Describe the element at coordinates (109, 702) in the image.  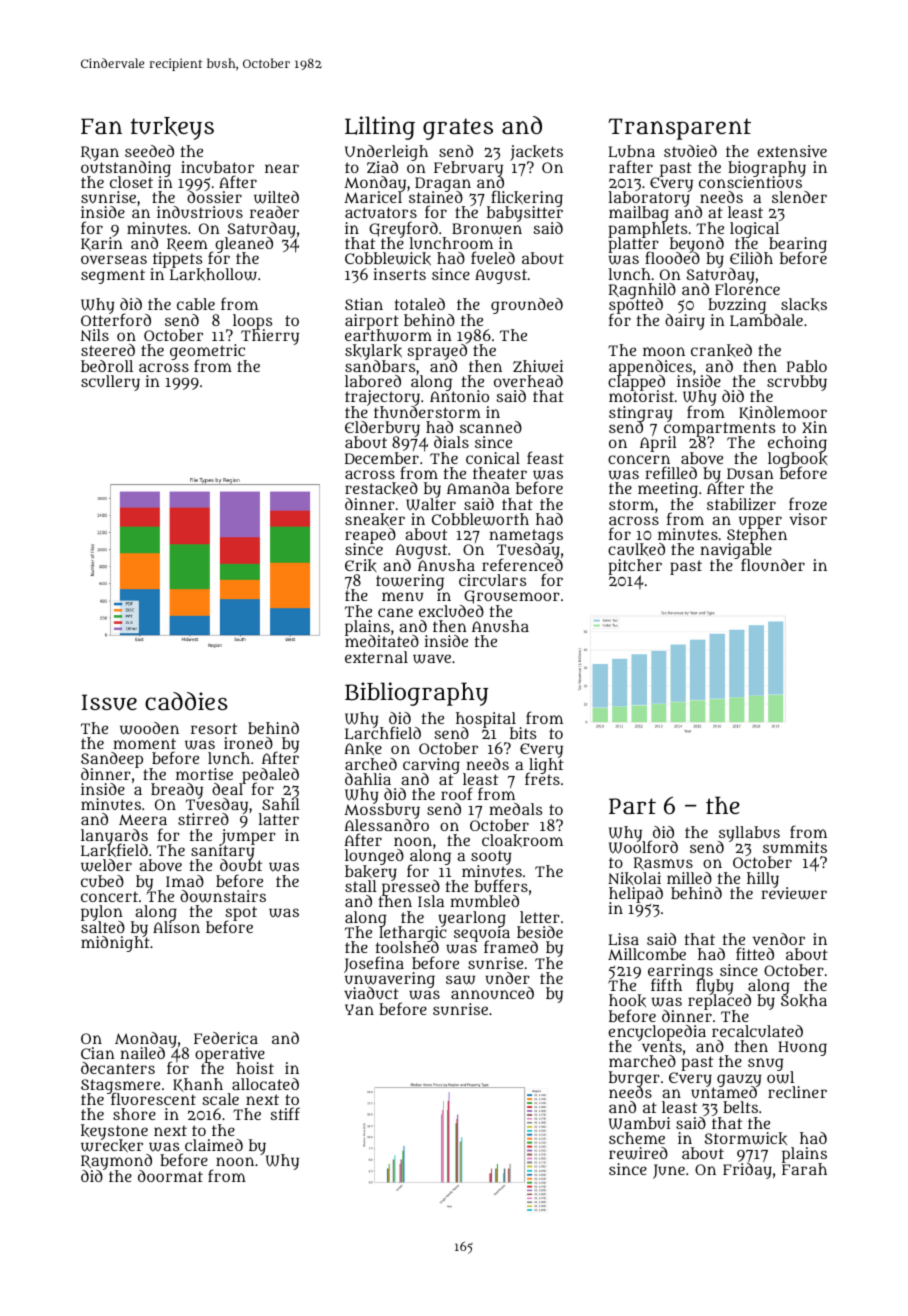
I see `Issue` at that location.
